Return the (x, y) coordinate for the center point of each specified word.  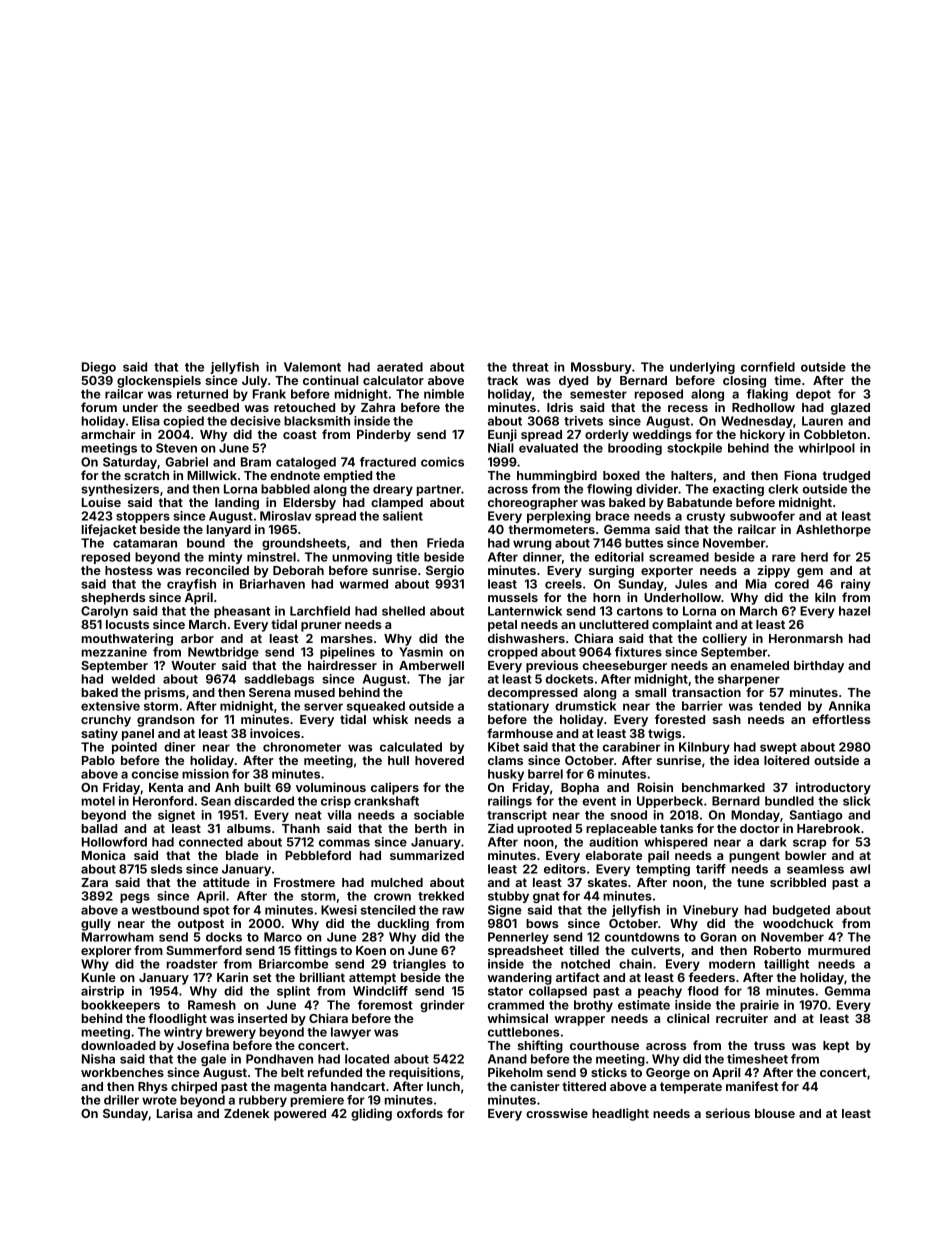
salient (403, 516)
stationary (518, 707)
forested (680, 719)
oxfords (420, 1113)
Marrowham (118, 937)
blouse (775, 1113)
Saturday (130, 463)
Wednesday (757, 422)
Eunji (502, 435)
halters (692, 475)
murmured (839, 950)
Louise (101, 502)
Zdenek (246, 1113)
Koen (371, 950)
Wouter (193, 665)
